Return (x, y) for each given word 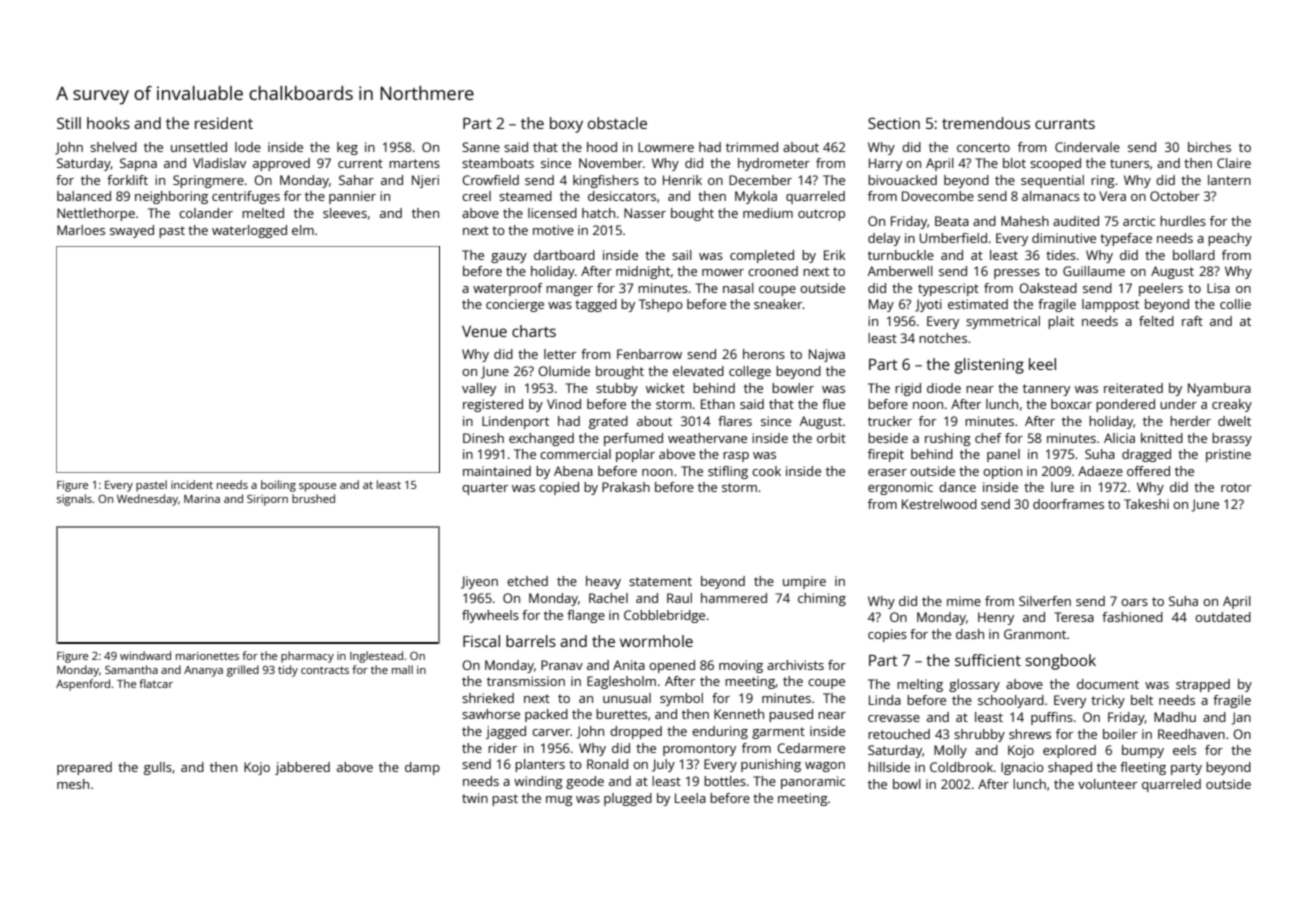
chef (988, 438)
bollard (1194, 255)
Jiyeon (479, 582)
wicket (665, 388)
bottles (725, 781)
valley (479, 389)
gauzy (509, 258)
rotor (1236, 487)
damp (422, 768)
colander (206, 213)
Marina (202, 499)
